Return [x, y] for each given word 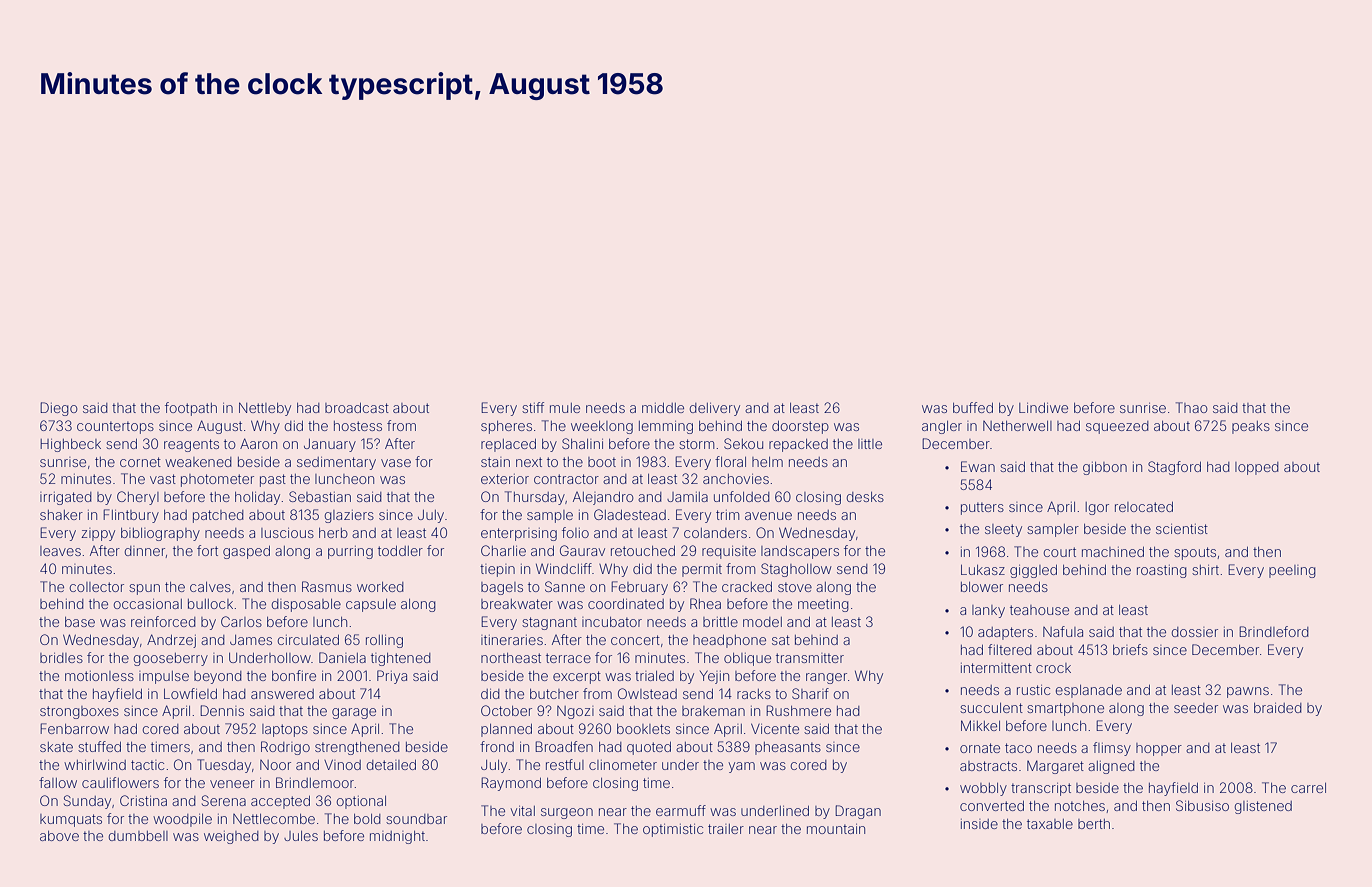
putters [982, 508]
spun [144, 589]
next [529, 462]
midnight [397, 837]
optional [361, 802]
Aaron [258, 443]
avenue [768, 516]
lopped [1257, 468]
